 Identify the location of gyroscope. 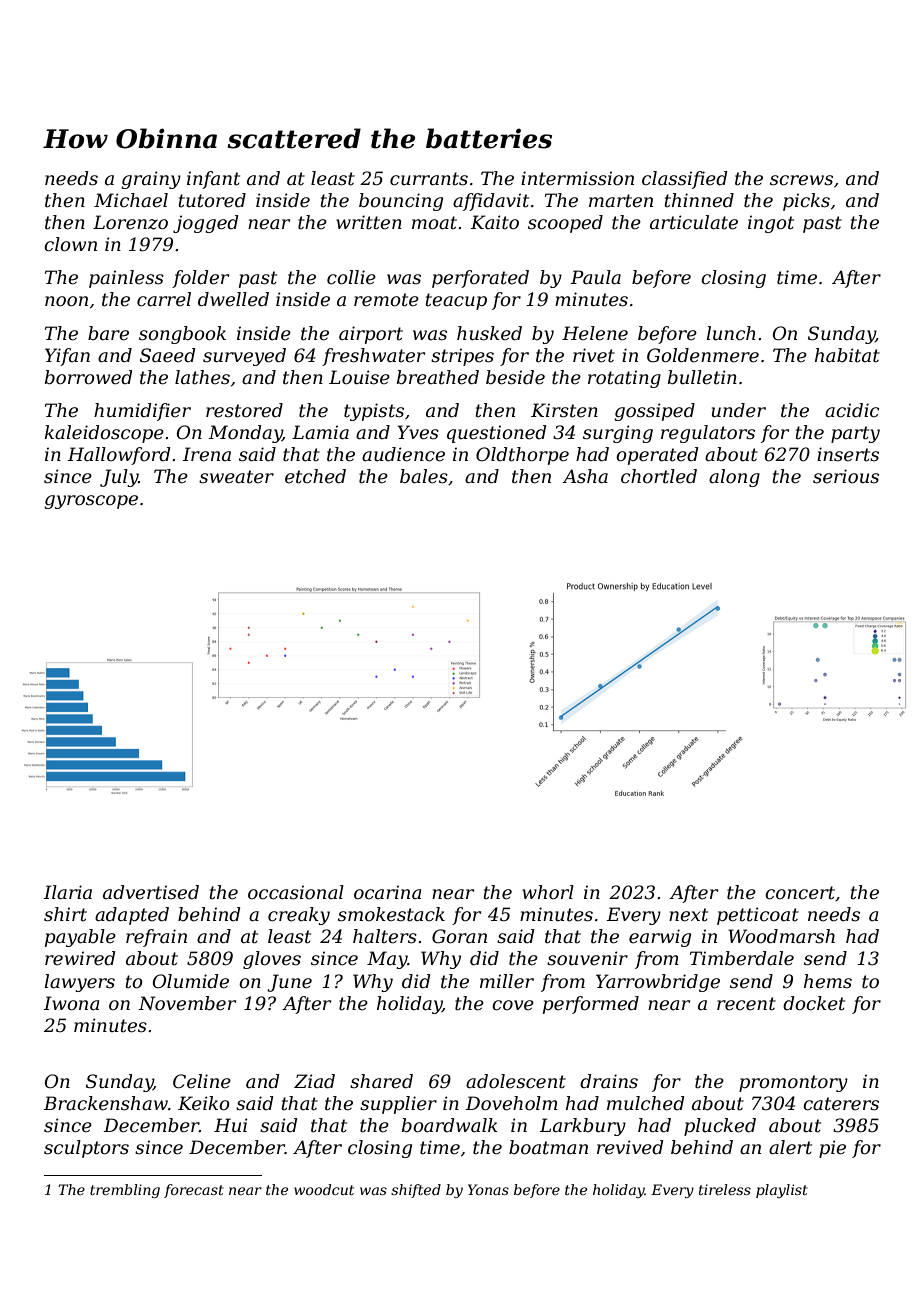
(91, 502).
